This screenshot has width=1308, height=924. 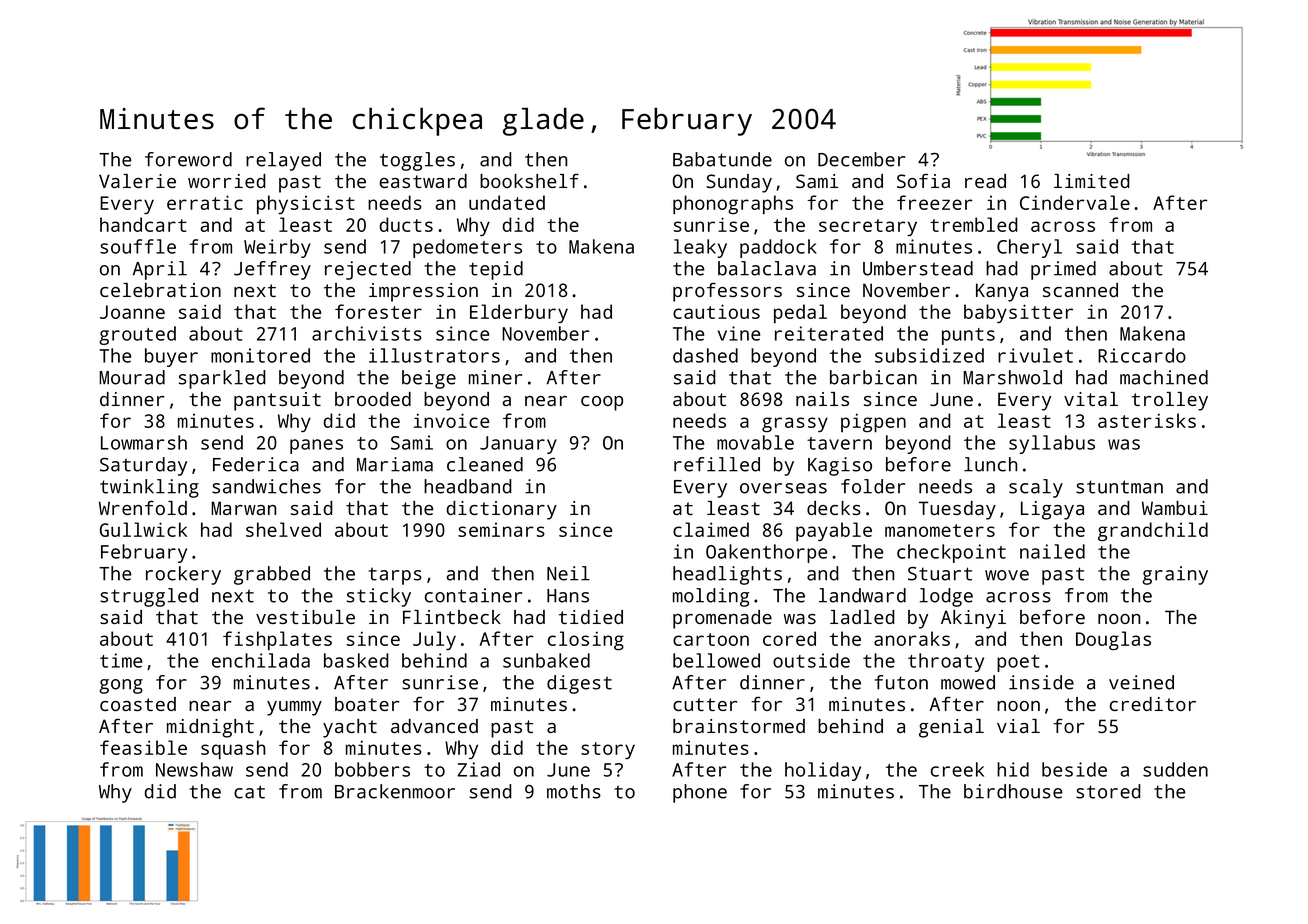 I want to click on trembled, so click(x=974, y=224).
